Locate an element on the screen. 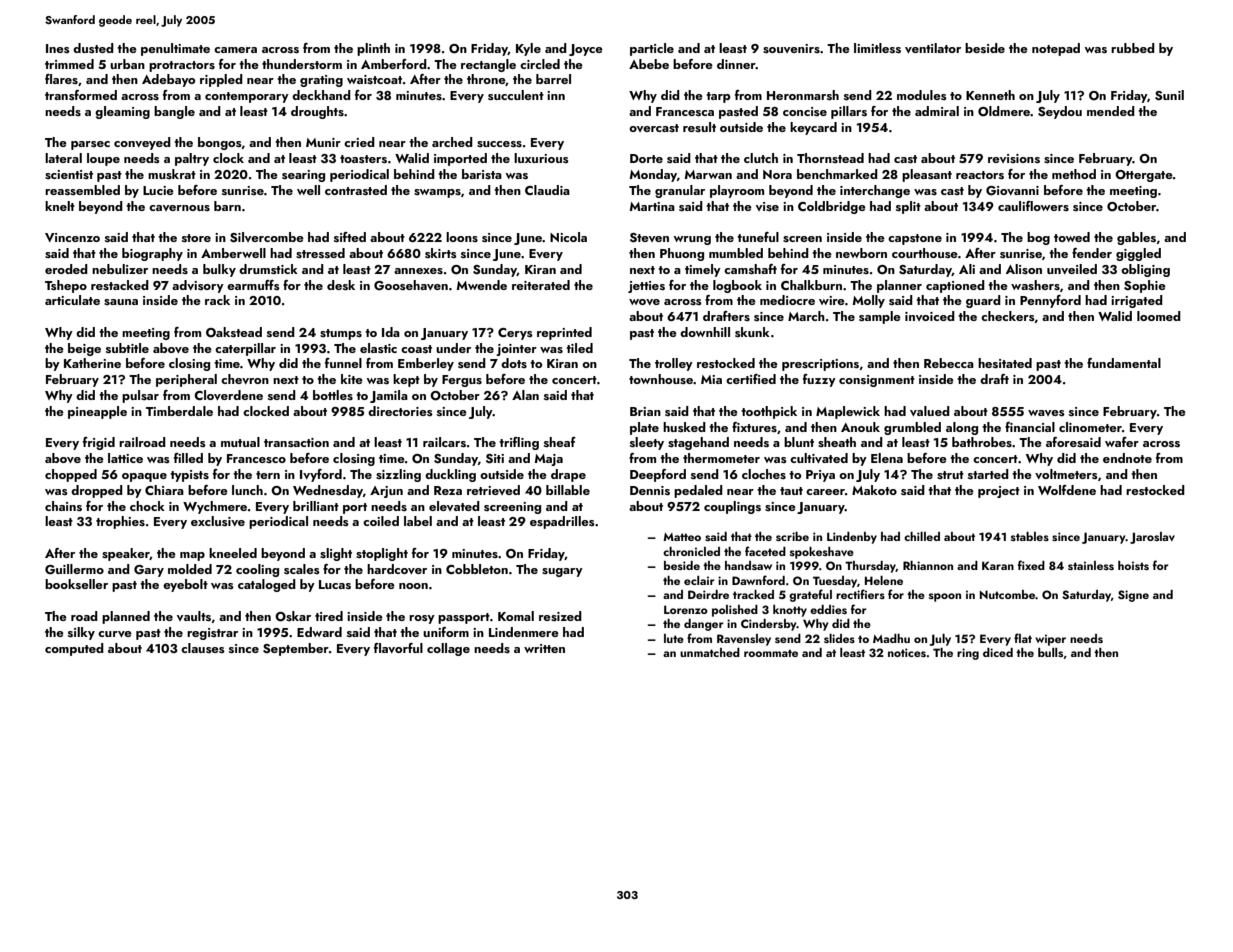  Fergus is located at coordinates (462, 381).
